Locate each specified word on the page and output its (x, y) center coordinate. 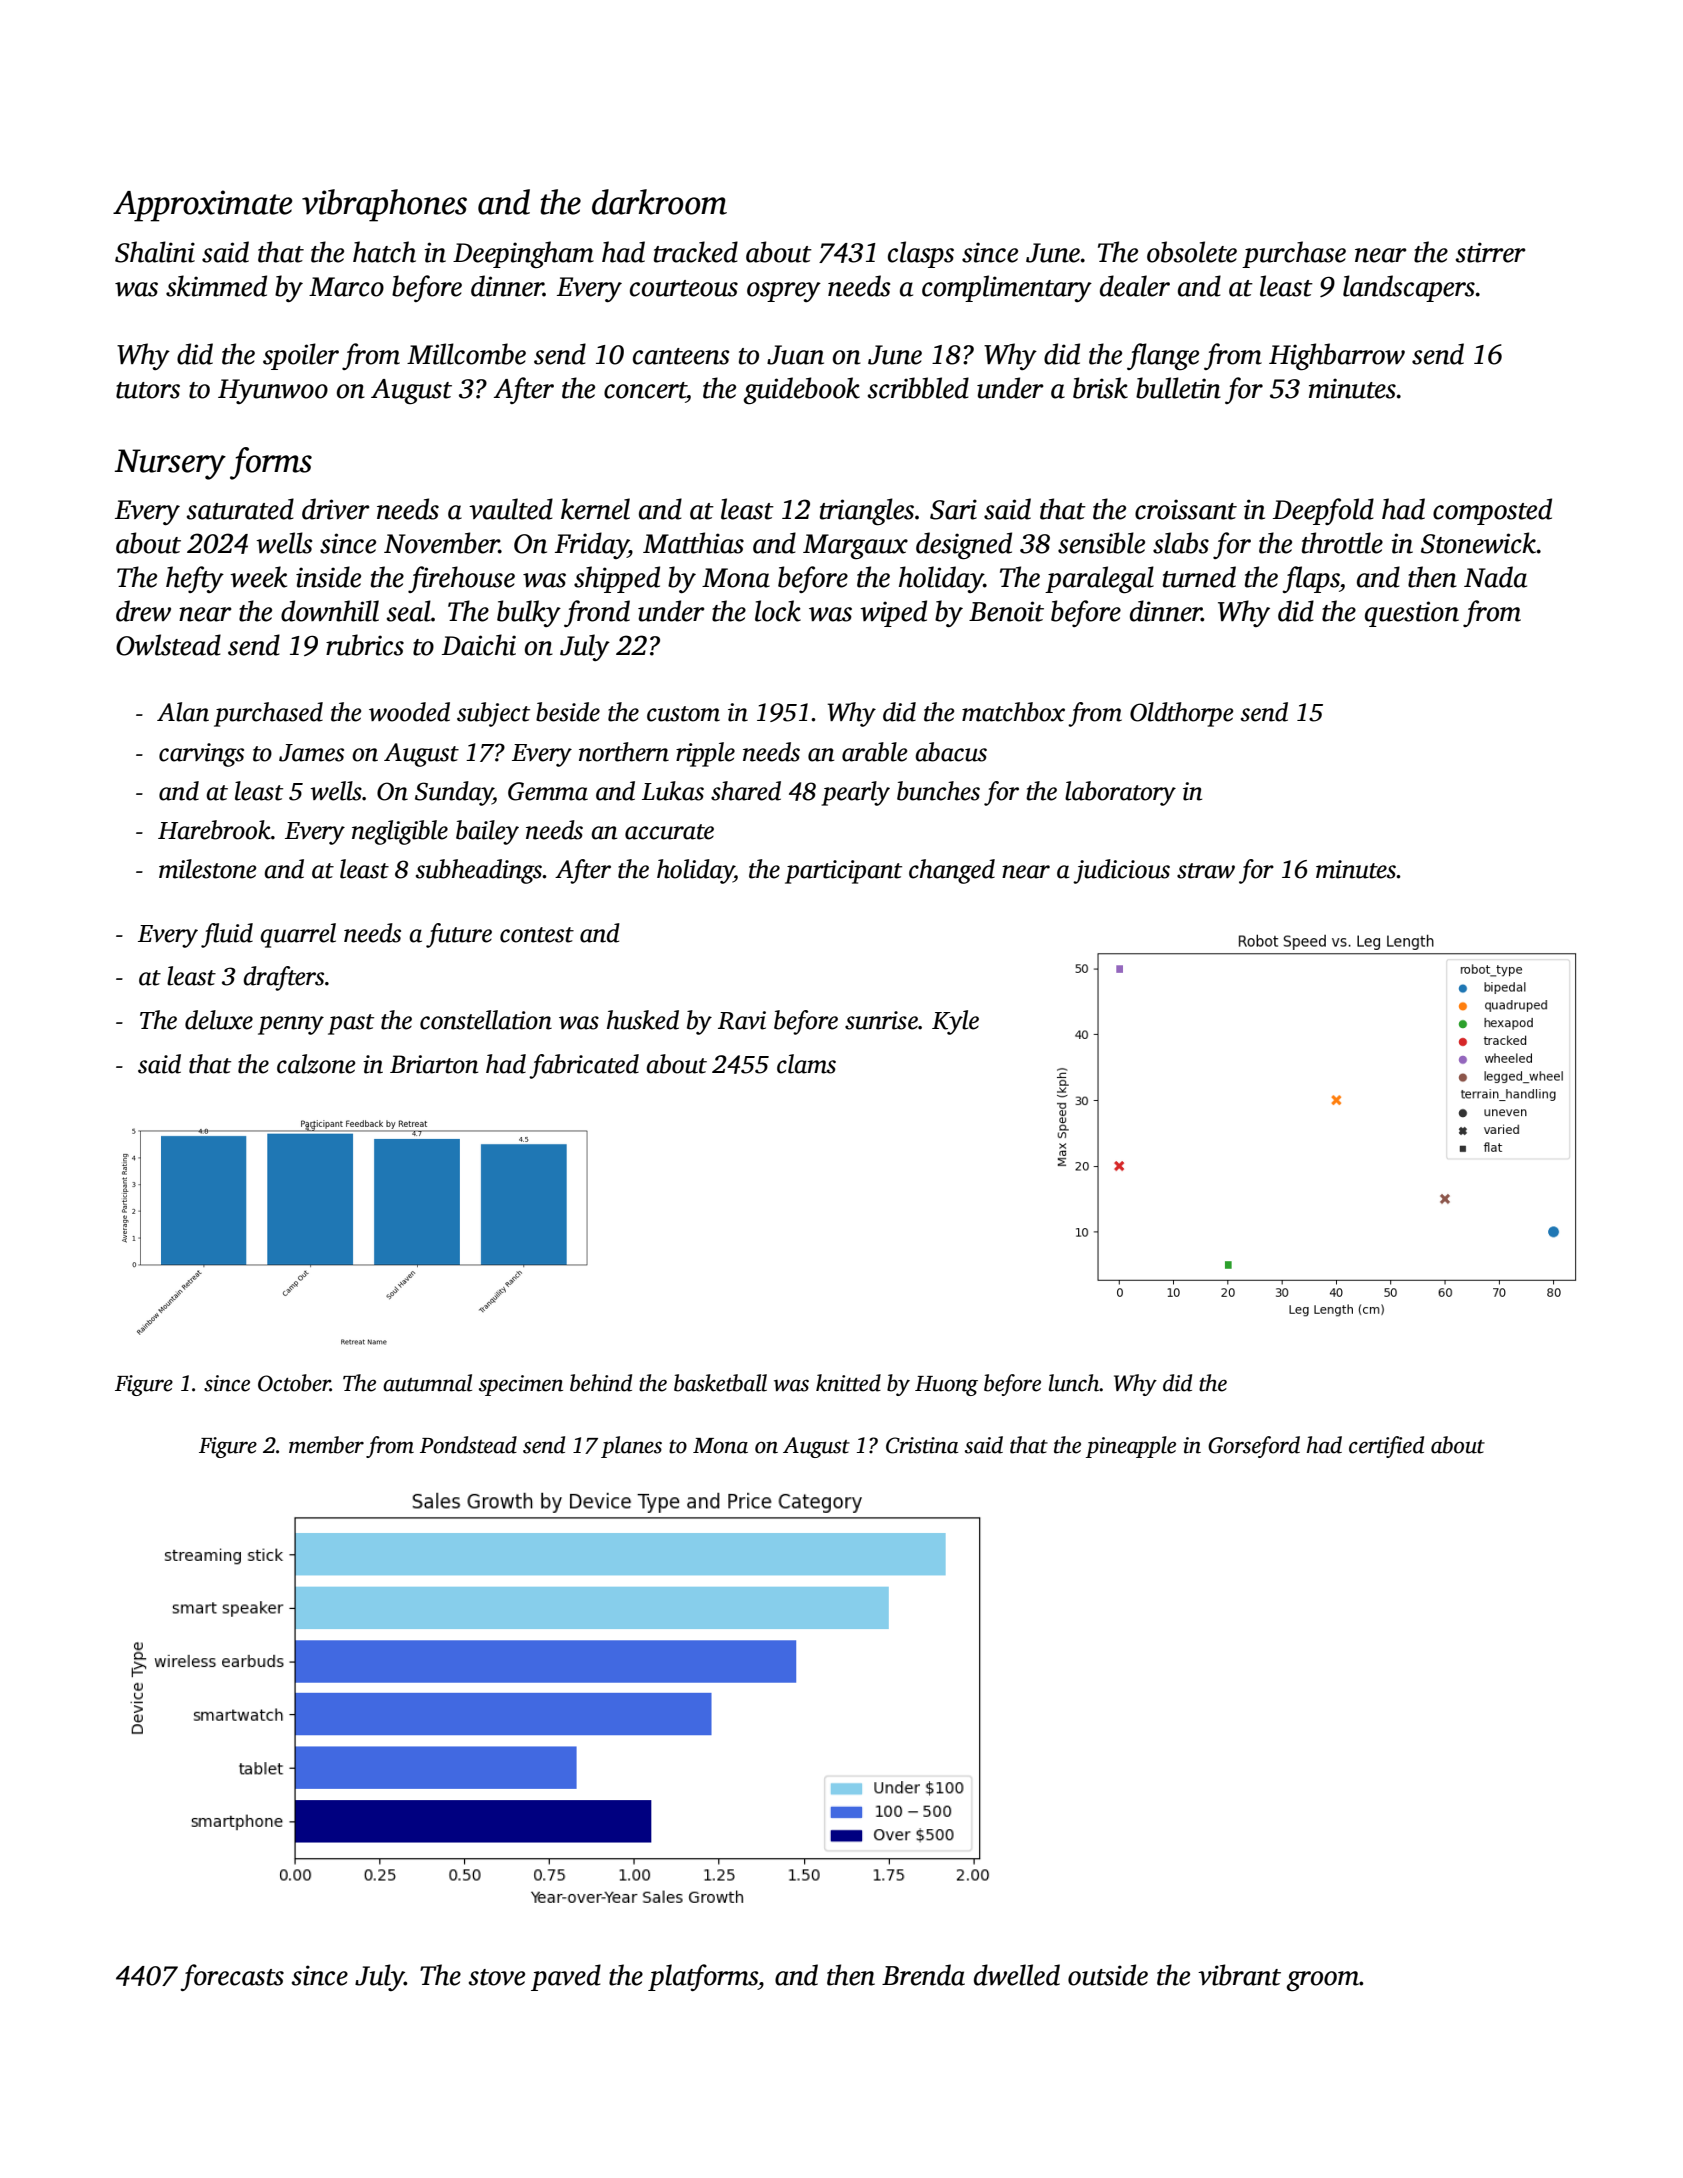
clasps (921, 254)
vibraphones (384, 205)
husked (643, 1020)
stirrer (1490, 252)
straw (1206, 871)
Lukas (673, 791)
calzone (316, 1064)
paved (566, 1977)
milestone (207, 869)
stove (496, 1977)
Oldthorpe (1181, 714)
